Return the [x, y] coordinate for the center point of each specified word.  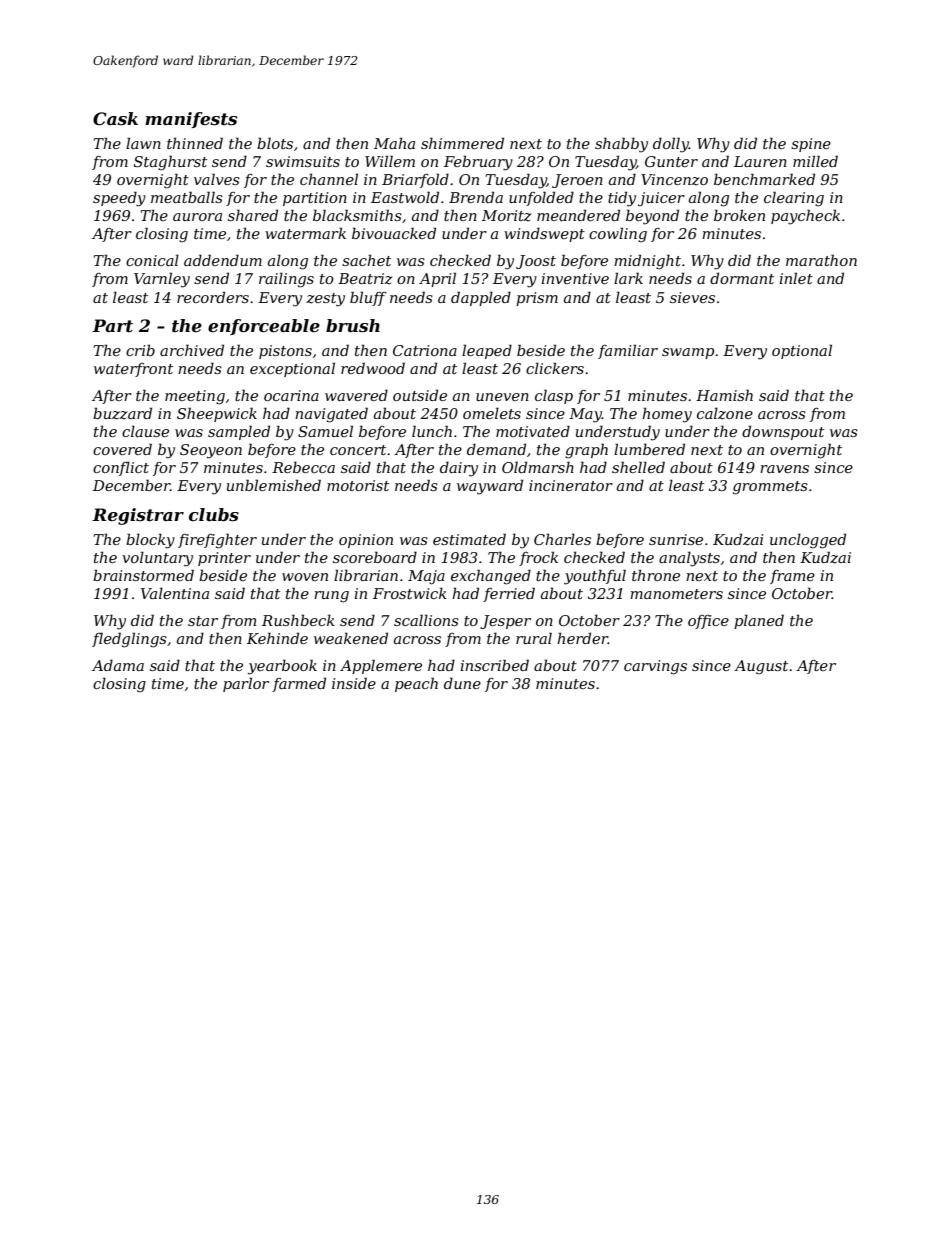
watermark [305, 233]
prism [537, 299]
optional [802, 351]
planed [759, 621]
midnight [647, 262]
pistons [285, 352]
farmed [299, 684]
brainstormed [143, 575]
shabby [621, 145]
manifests [191, 120]
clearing [794, 199]
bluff [368, 298]
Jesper [505, 622]
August [761, 667]
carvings [655, 667]
